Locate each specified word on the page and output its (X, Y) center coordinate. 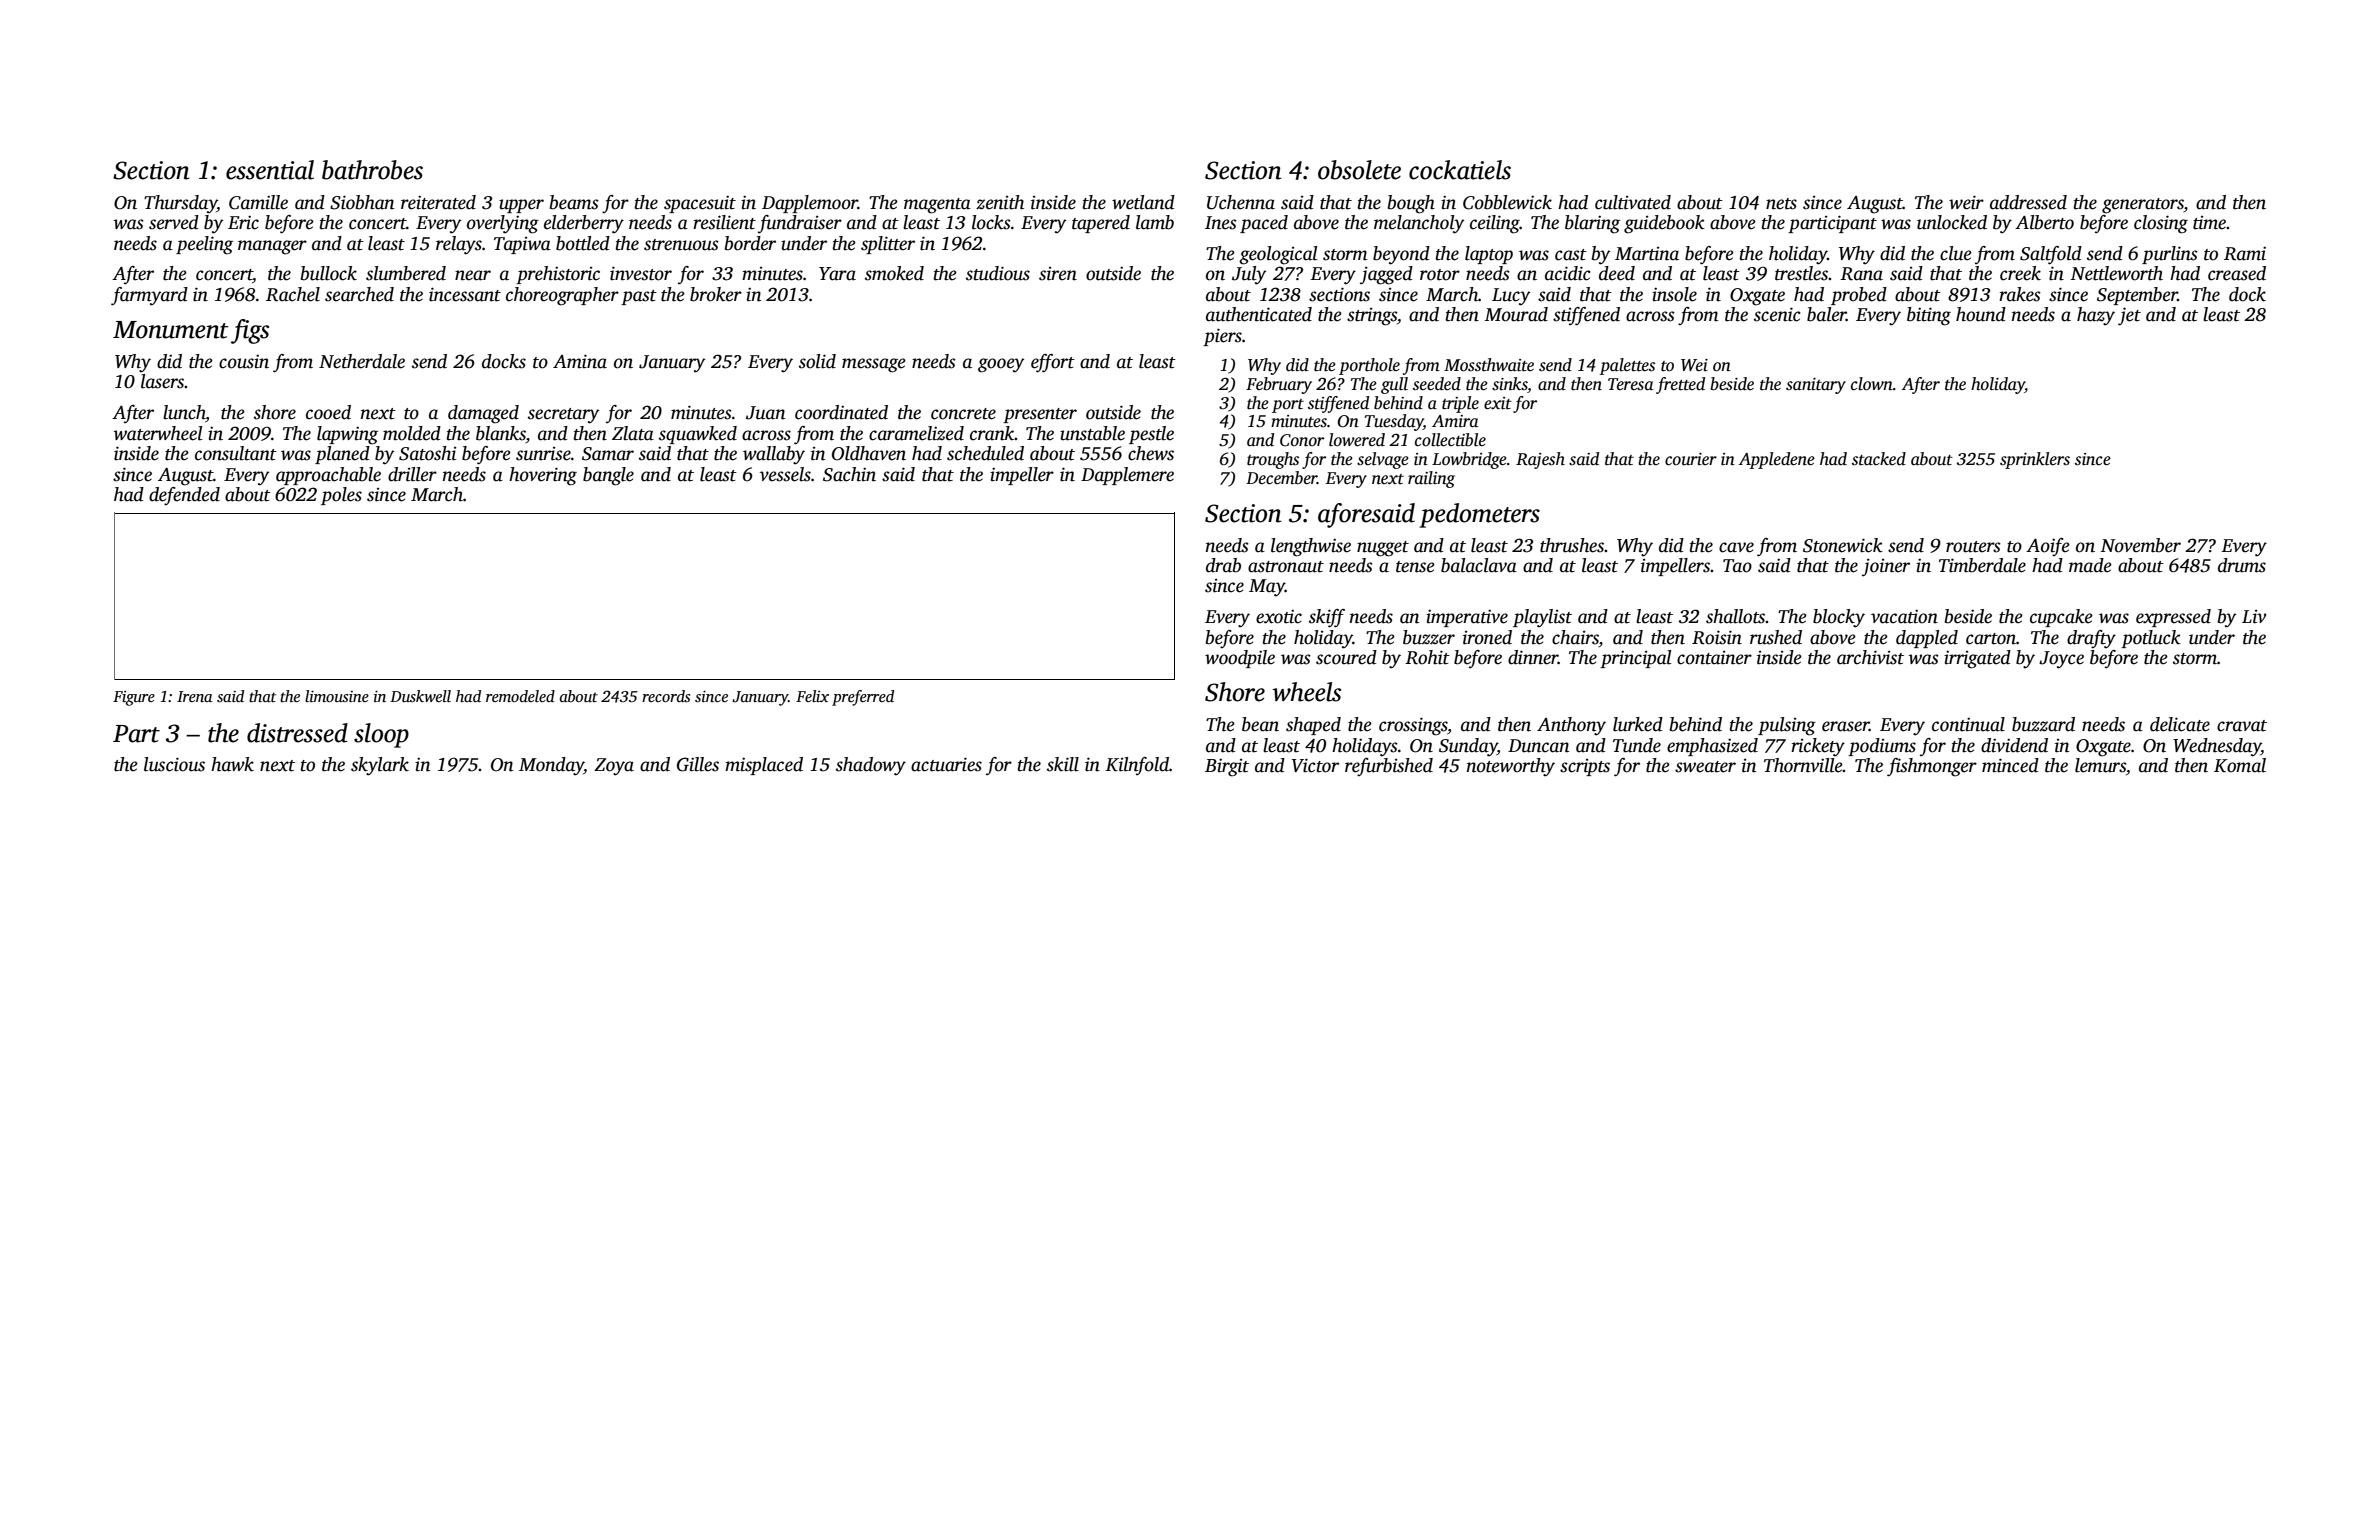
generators (2143, 206)
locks (991, 222)
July (1249, 275)
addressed (2028, 202)
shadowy (871, 766)
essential (270, 170)
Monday (551, 766)
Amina (580, 361)
